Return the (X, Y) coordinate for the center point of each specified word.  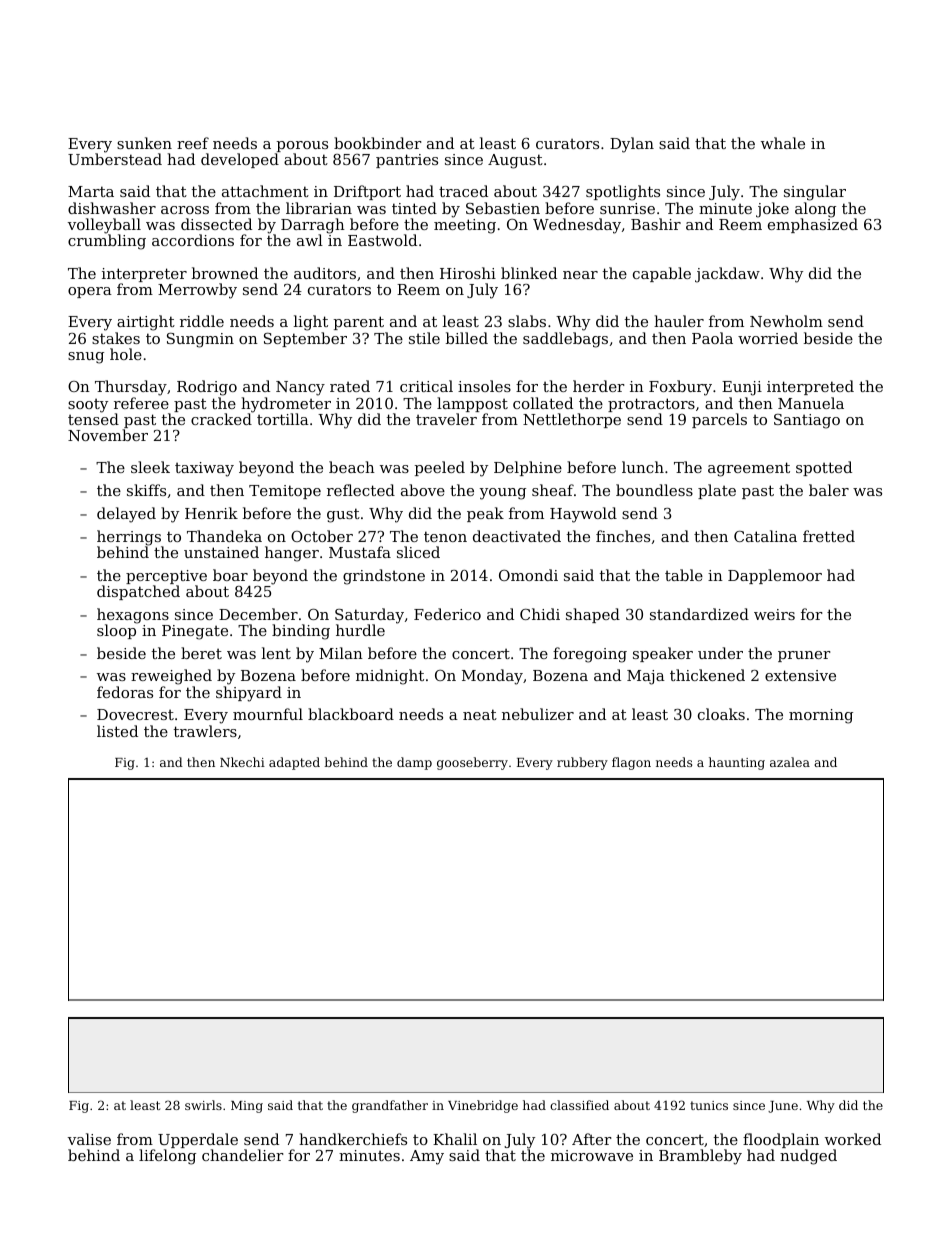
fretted (829, 536)
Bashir (656, 224)
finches (623, 536)
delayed (126, 515)
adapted (294, 763)
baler (829, 490)
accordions (193, 240)
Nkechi (242, 762)
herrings (129, 538)
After (592, 1139)
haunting (737, 763)
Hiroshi (468, 273)
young (503, 494)
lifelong (167, 1157)
